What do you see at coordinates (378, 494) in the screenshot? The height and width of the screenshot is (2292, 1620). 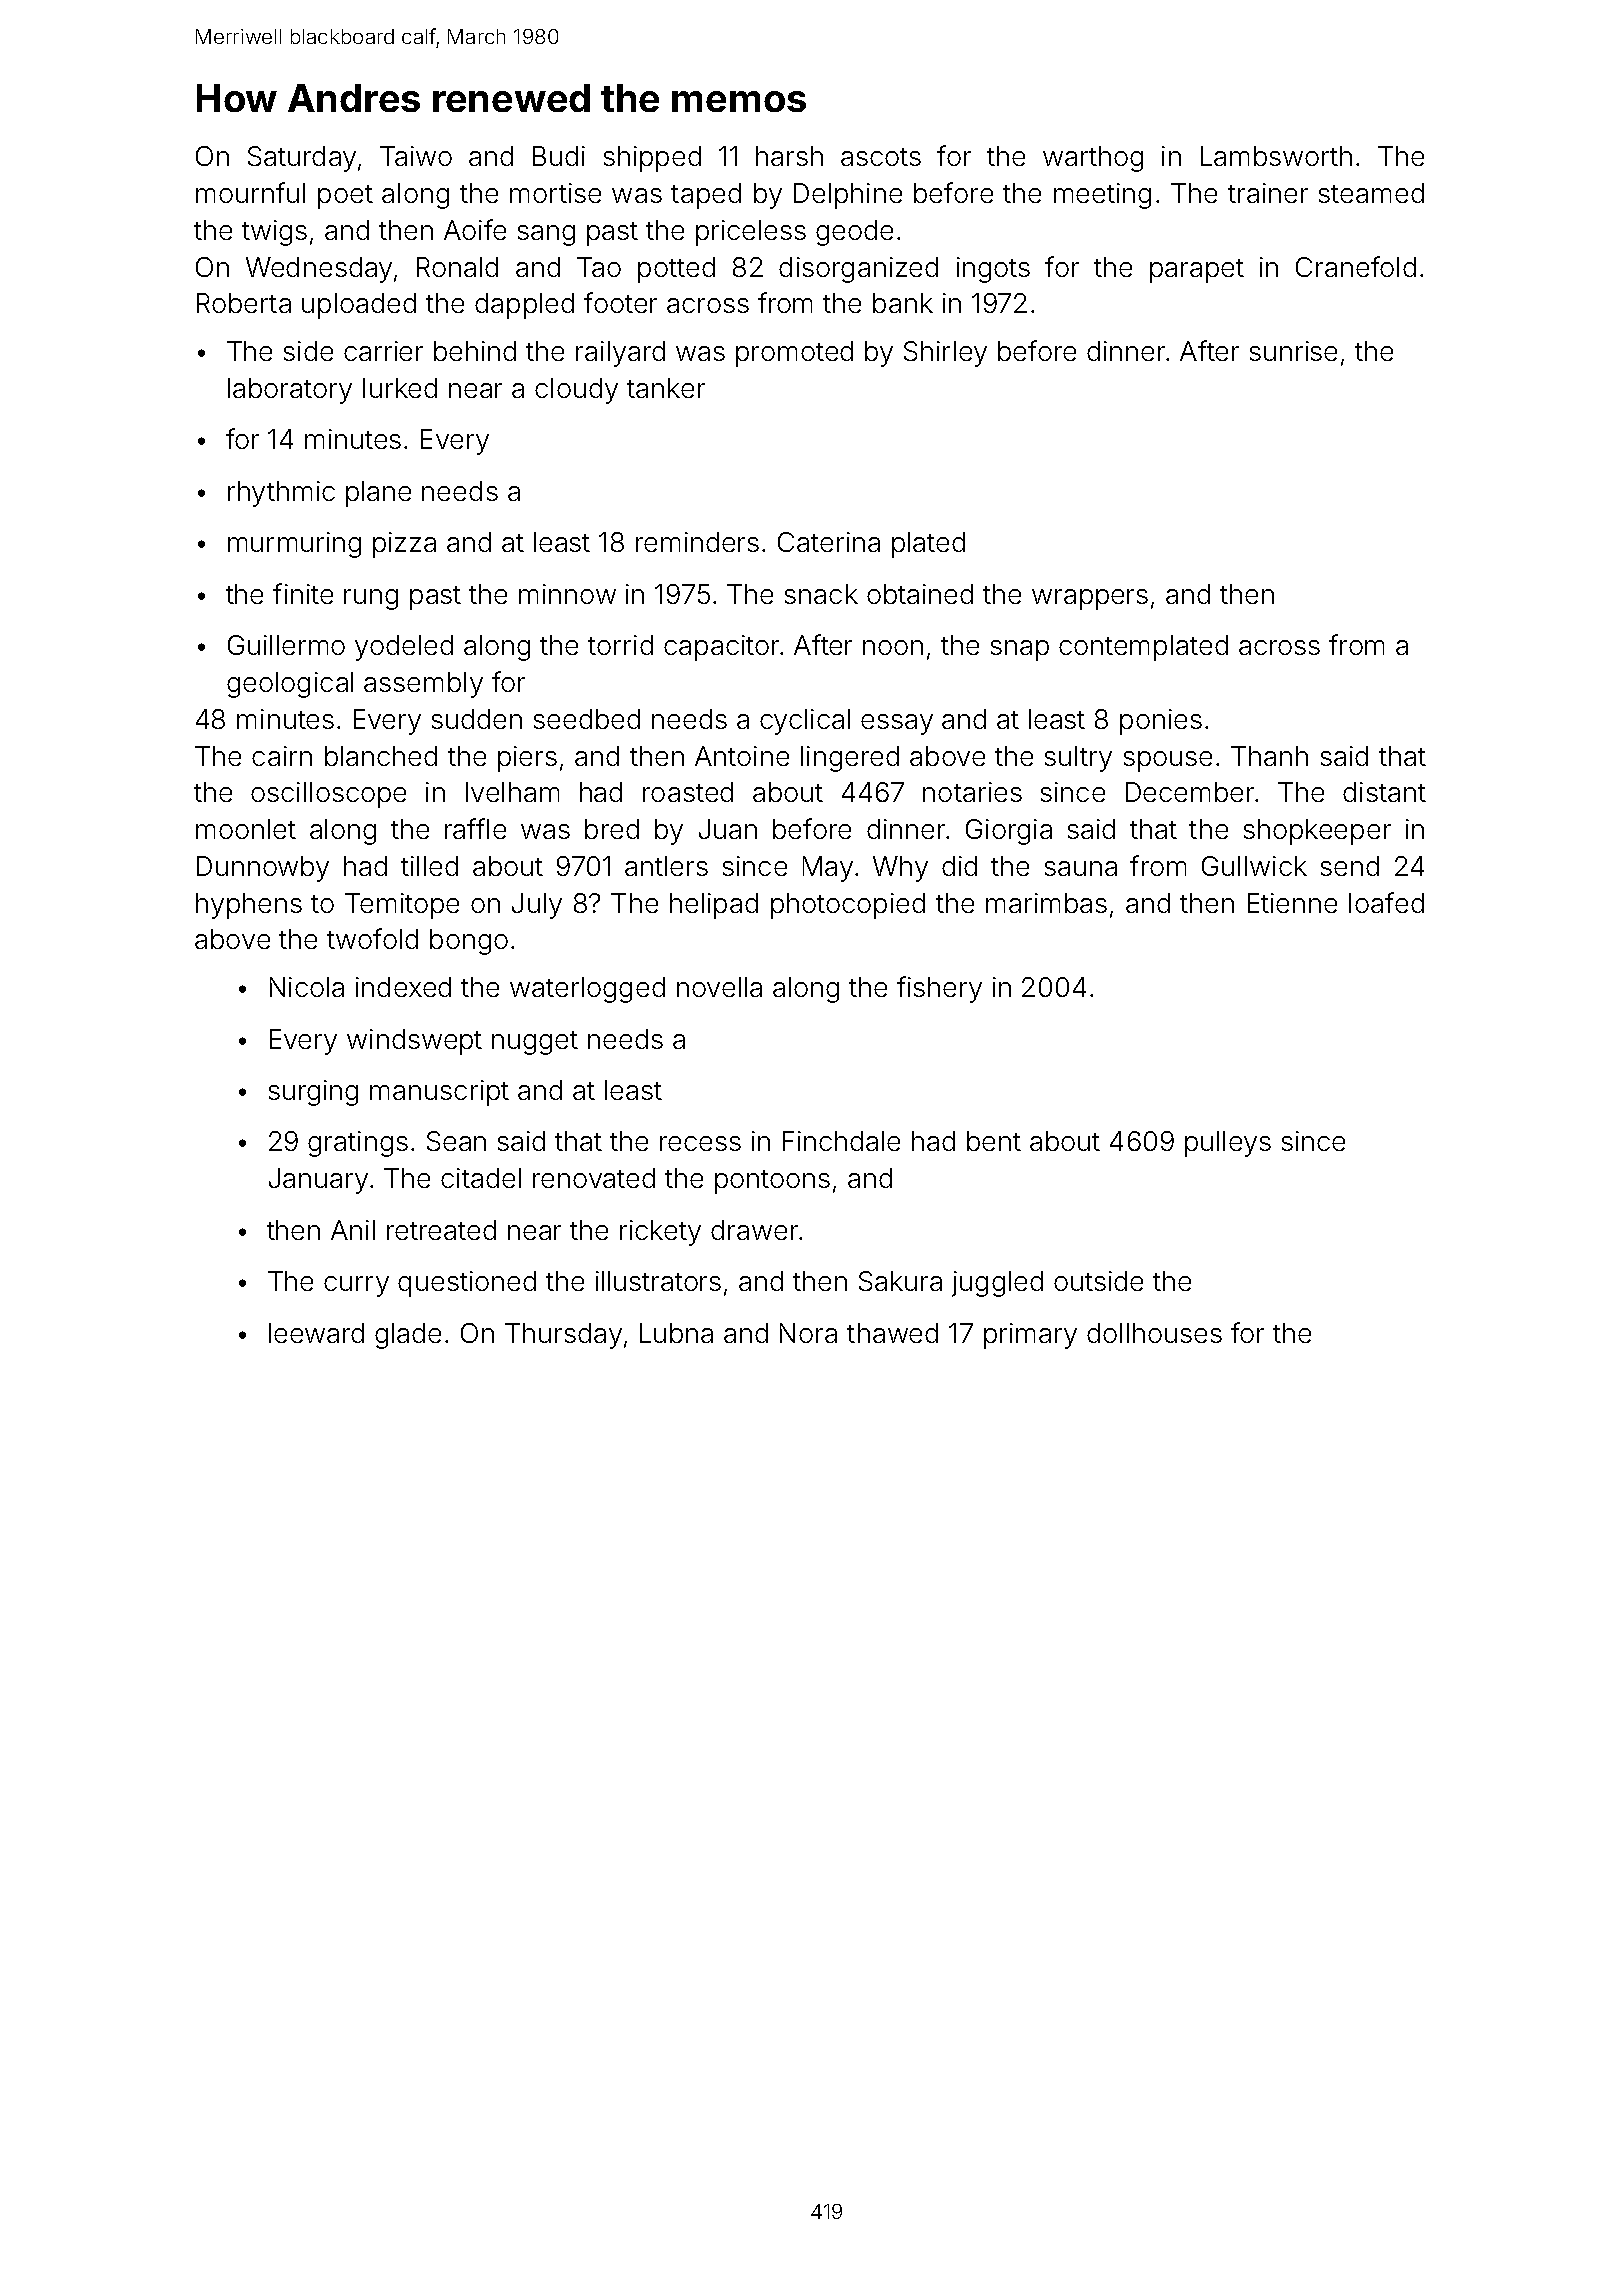 I see `plane` at bounding box center [378, 494].
